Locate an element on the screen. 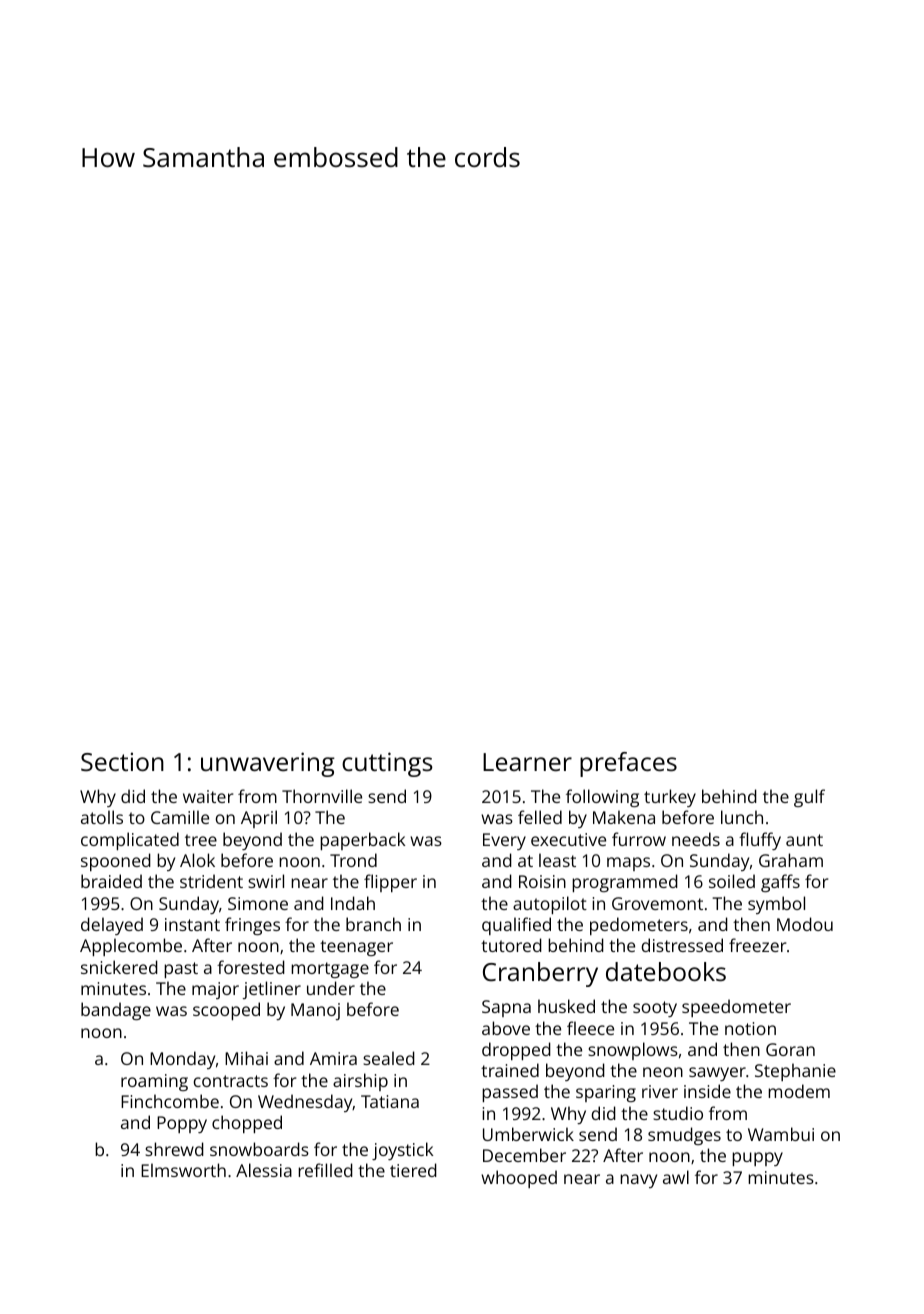  Roisin is located at coordinates (542, 881).
